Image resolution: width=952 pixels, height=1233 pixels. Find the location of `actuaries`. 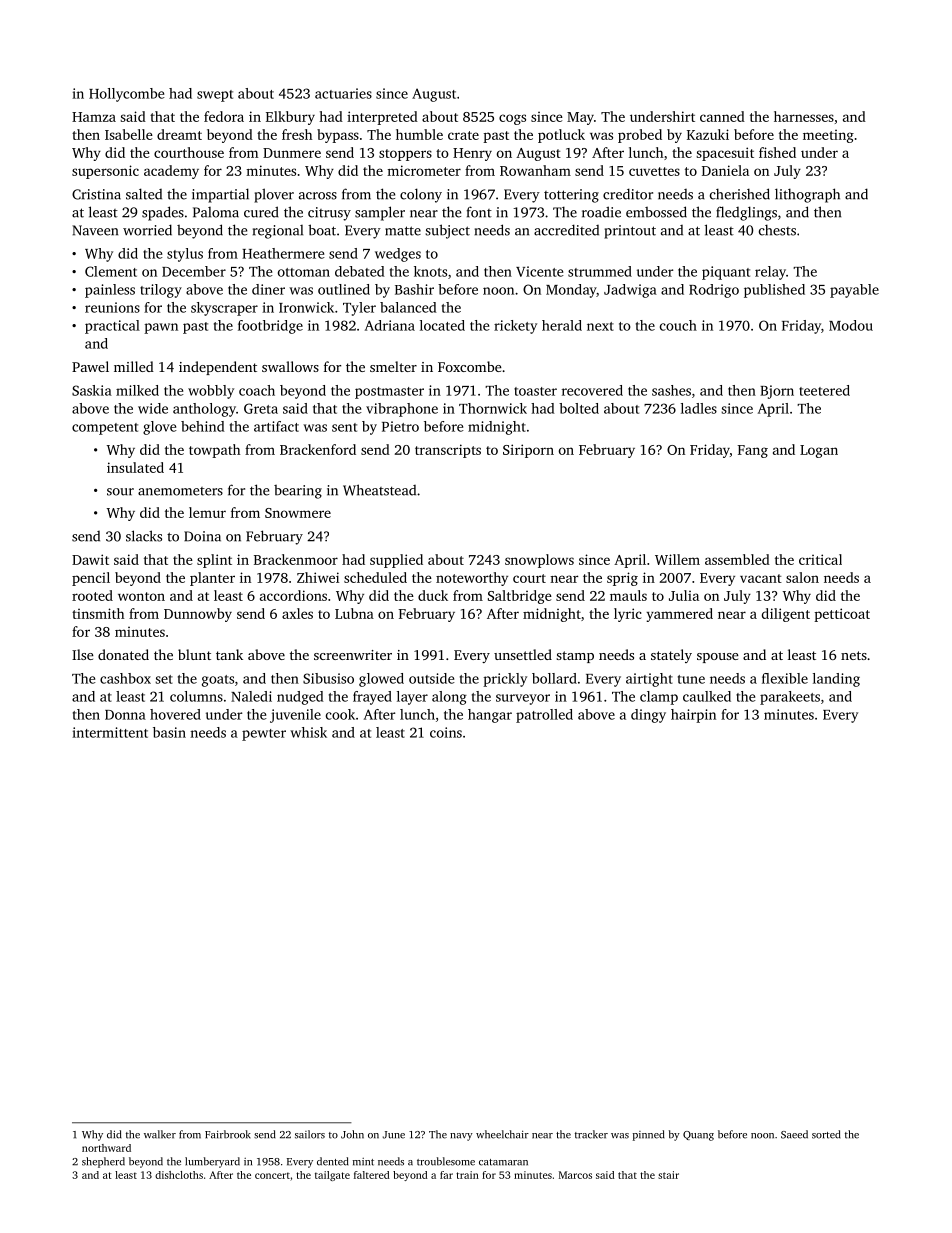

actuaries is located at coordinates (343, 93).
